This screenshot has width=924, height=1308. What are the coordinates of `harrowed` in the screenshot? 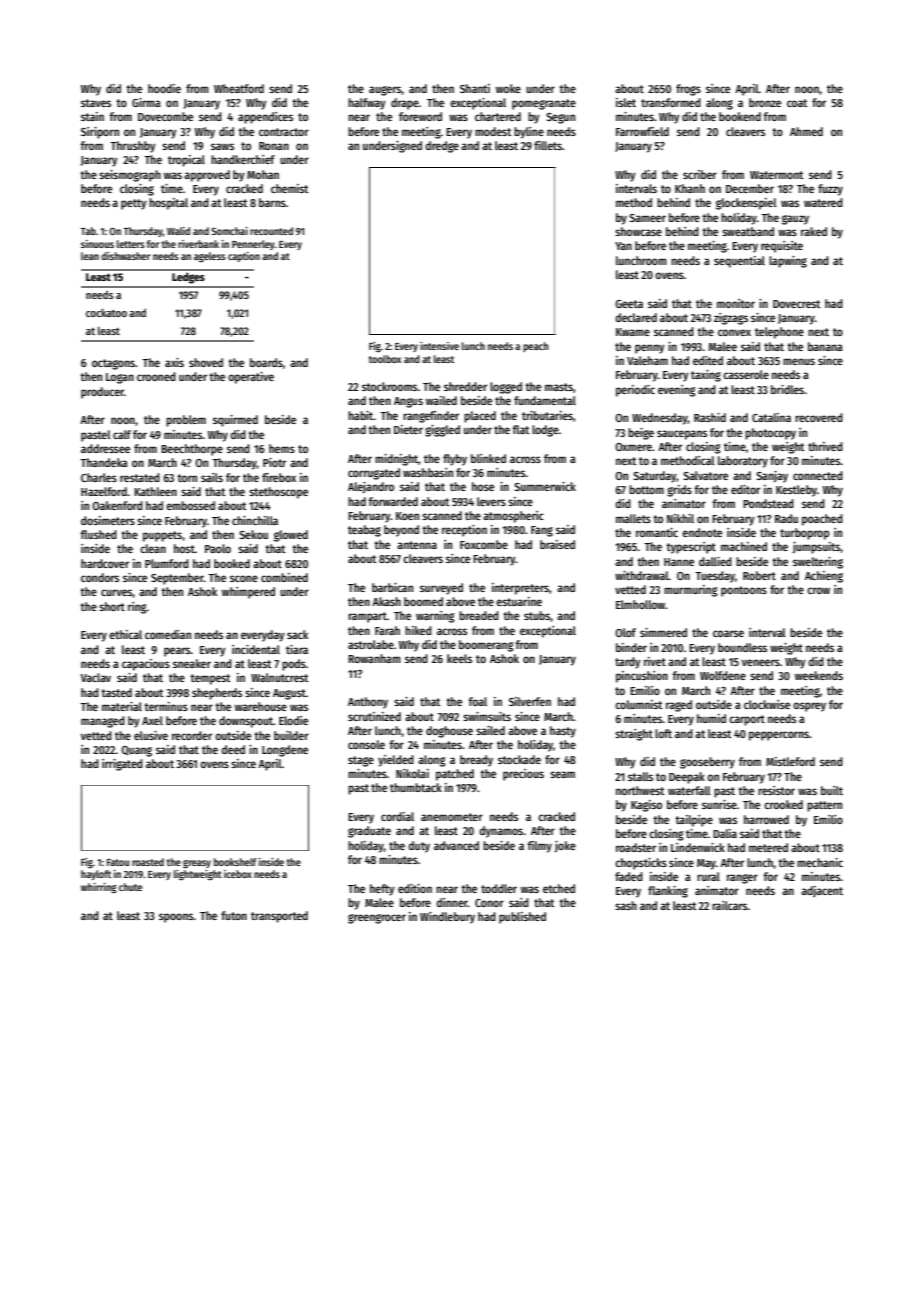 It's located at (766, 819).
